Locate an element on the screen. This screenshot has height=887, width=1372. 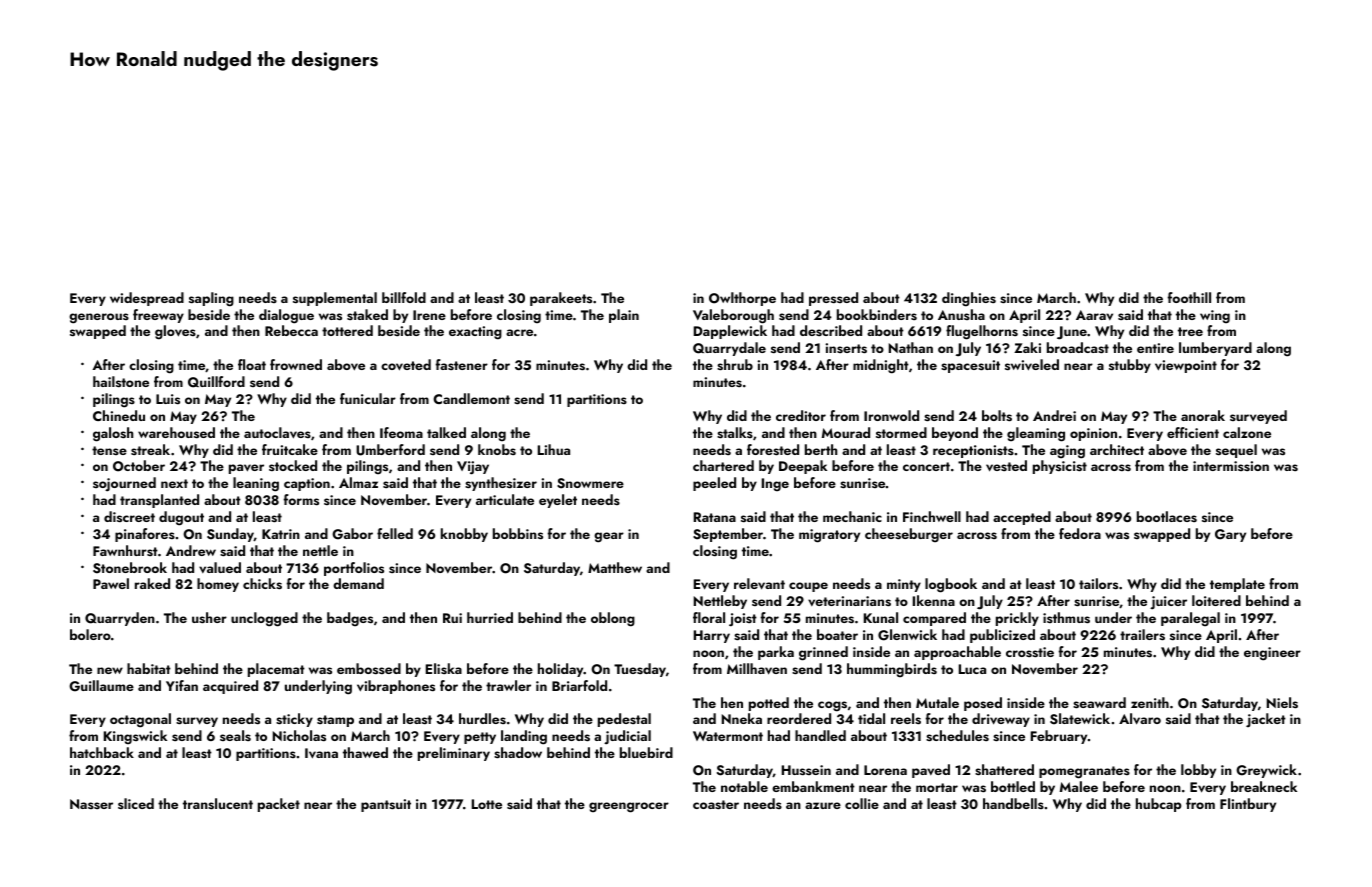
widespread is located at coordinates (147, 299).
